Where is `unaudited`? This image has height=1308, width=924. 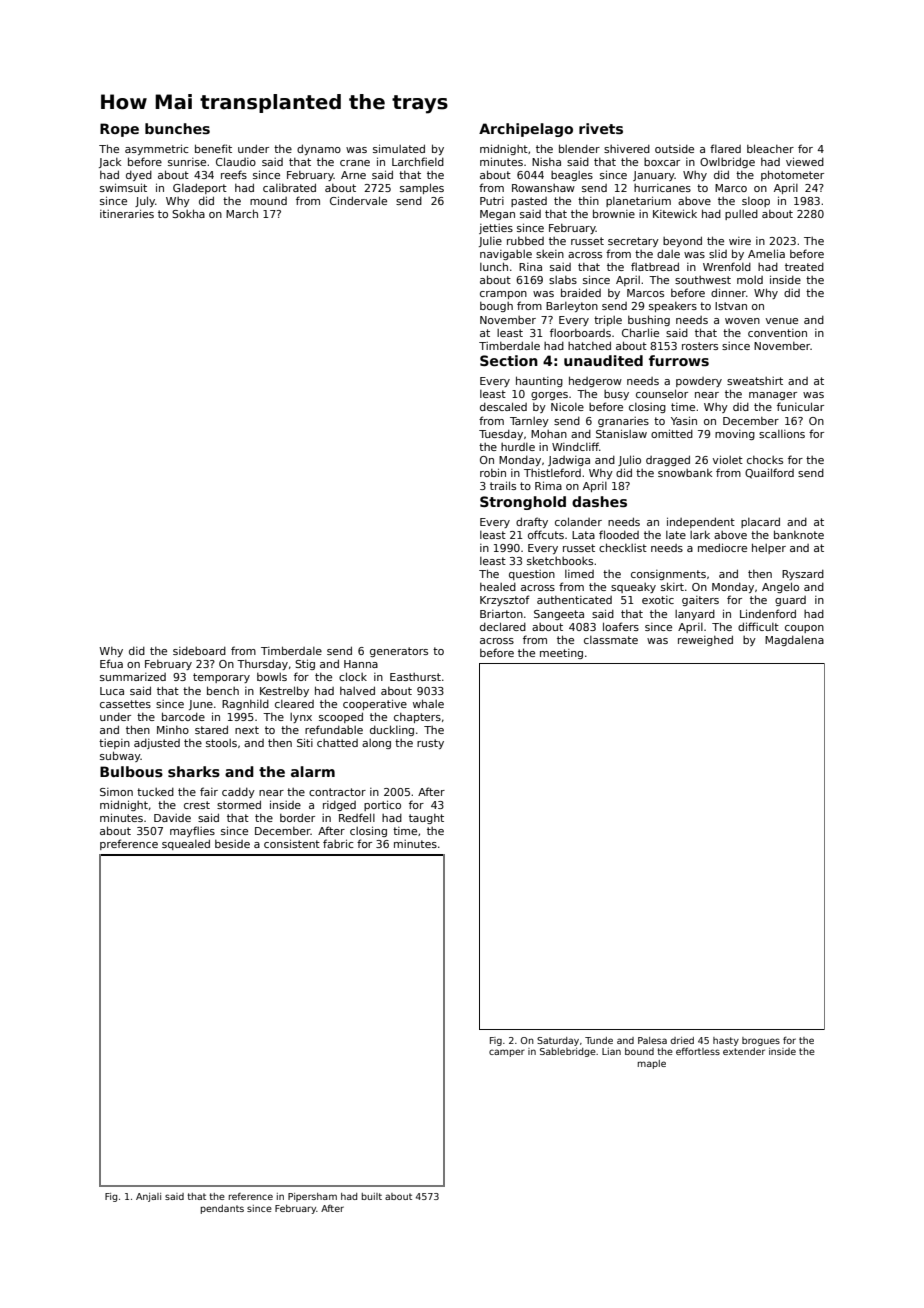
unaudited is located at coordinates (603, 360).
